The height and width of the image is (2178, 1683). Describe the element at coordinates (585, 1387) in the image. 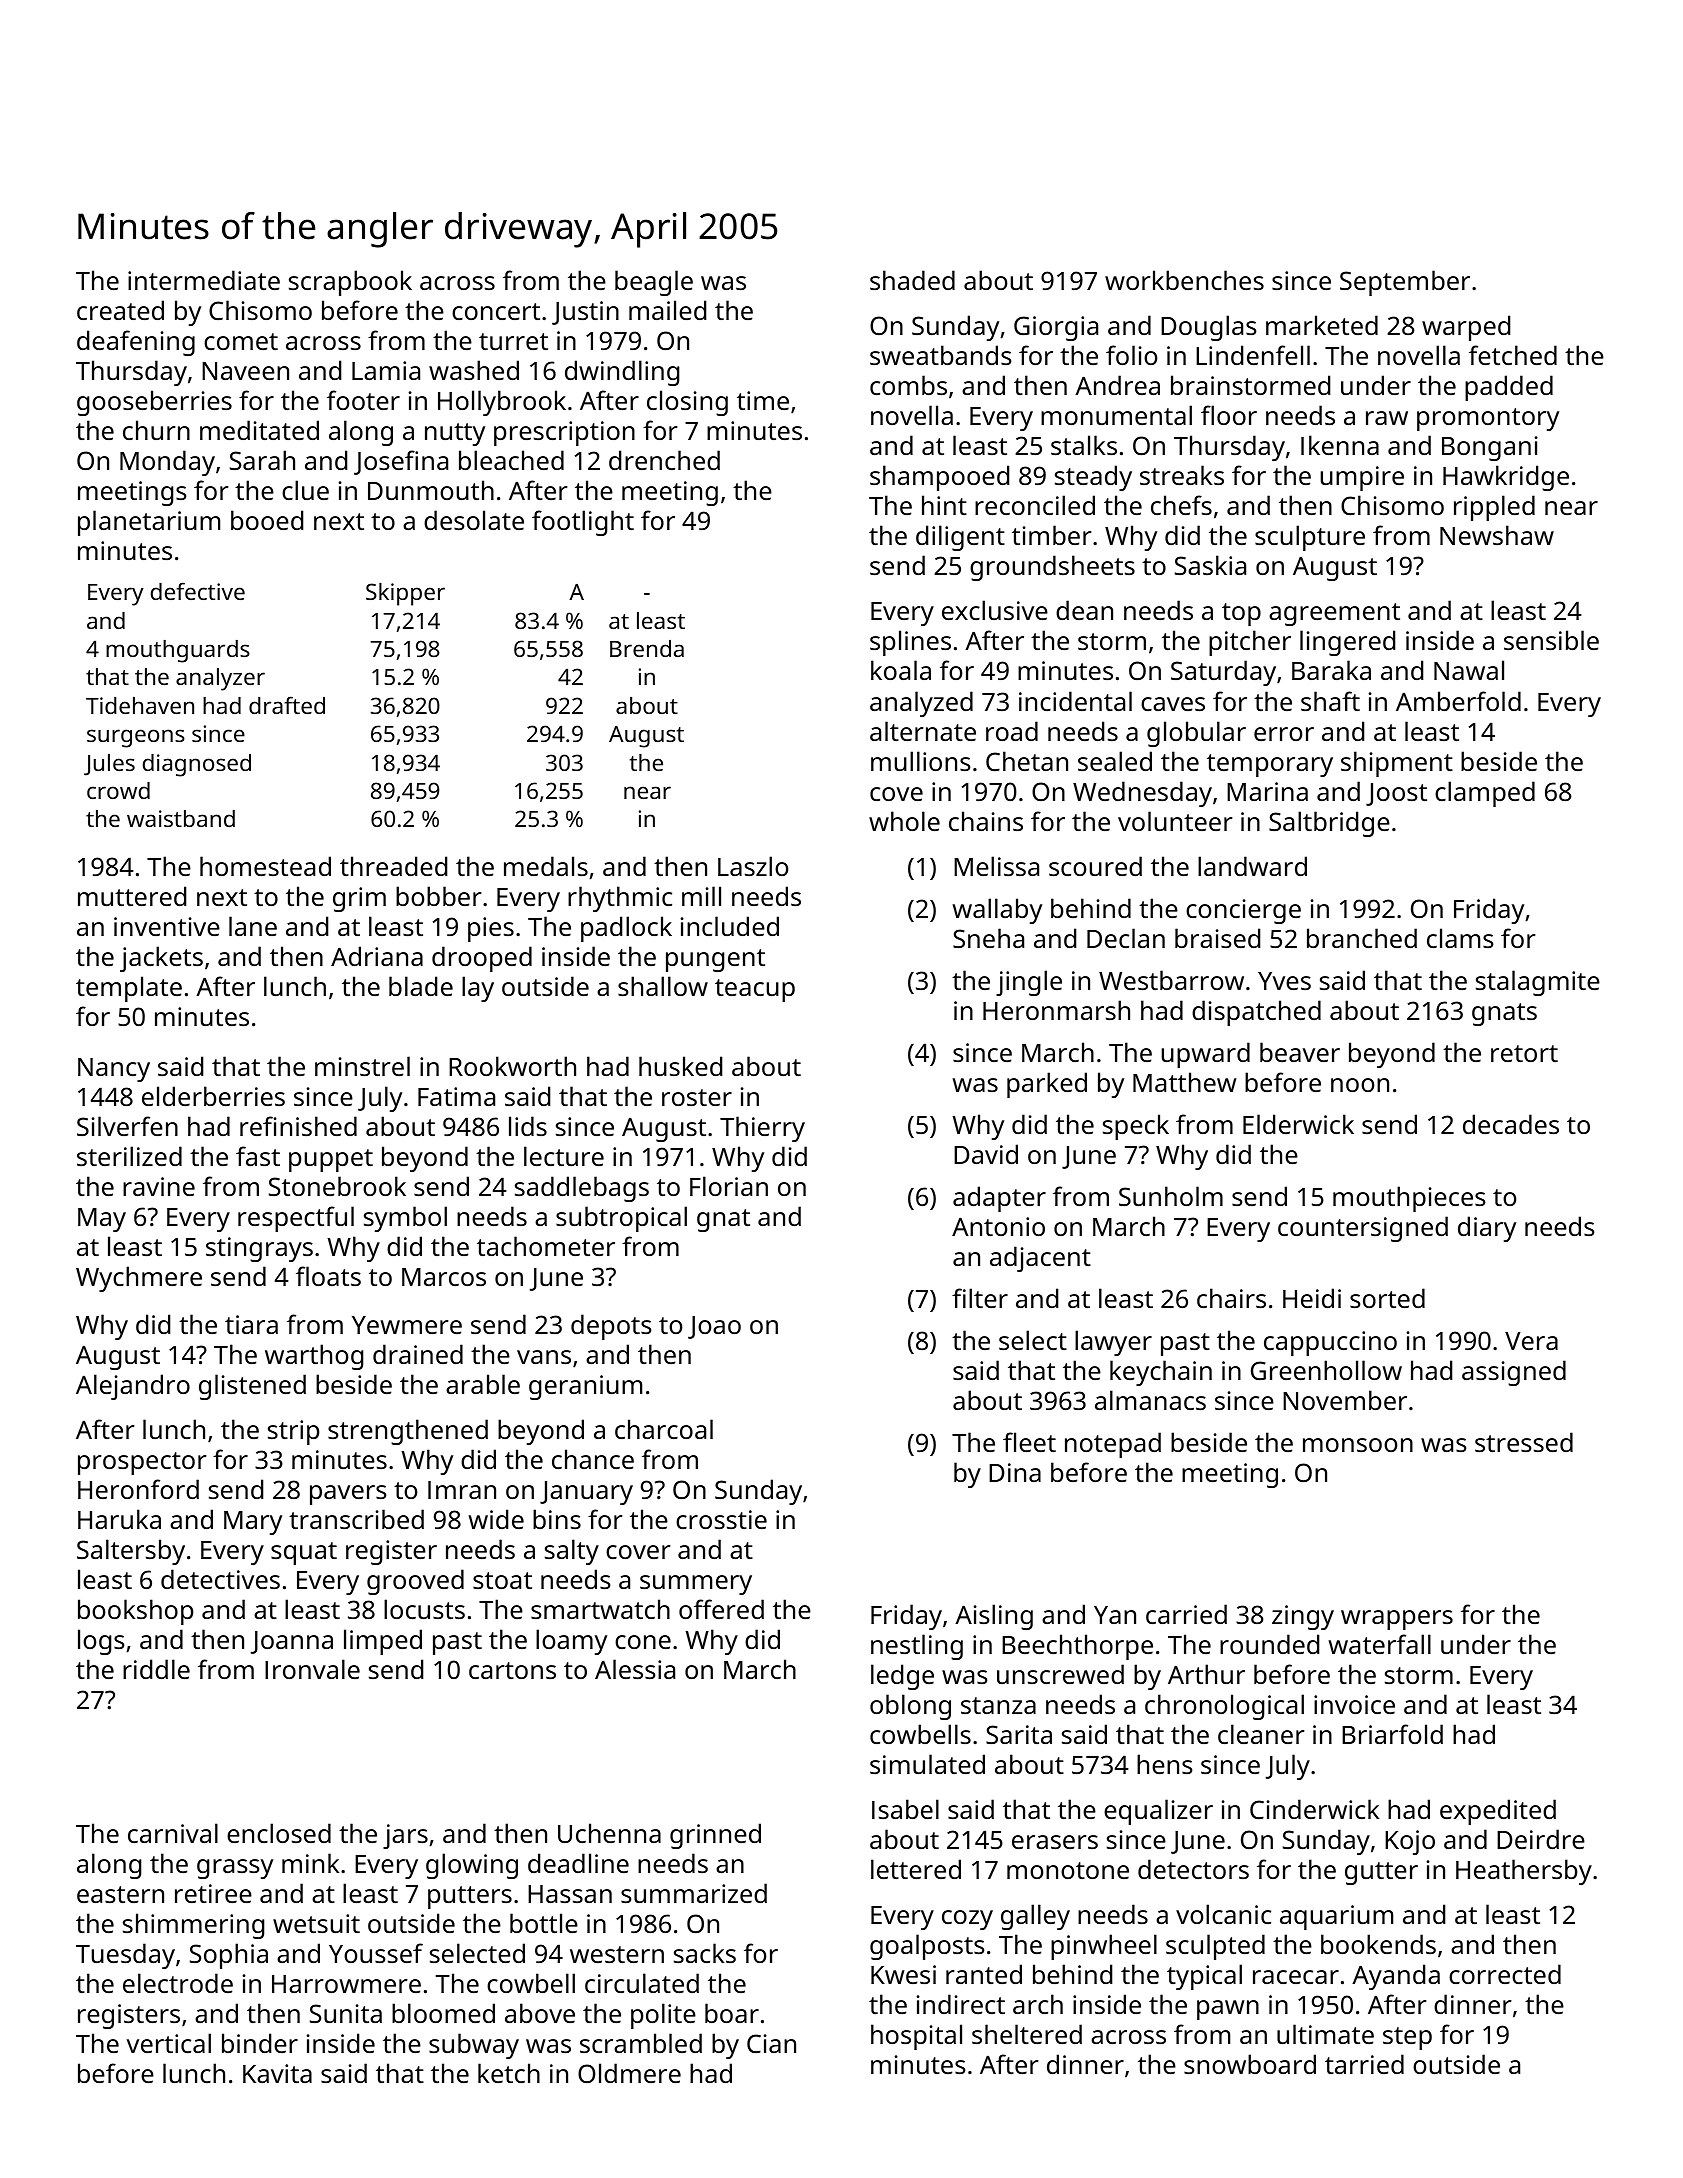

I see `geranium` at that location.
